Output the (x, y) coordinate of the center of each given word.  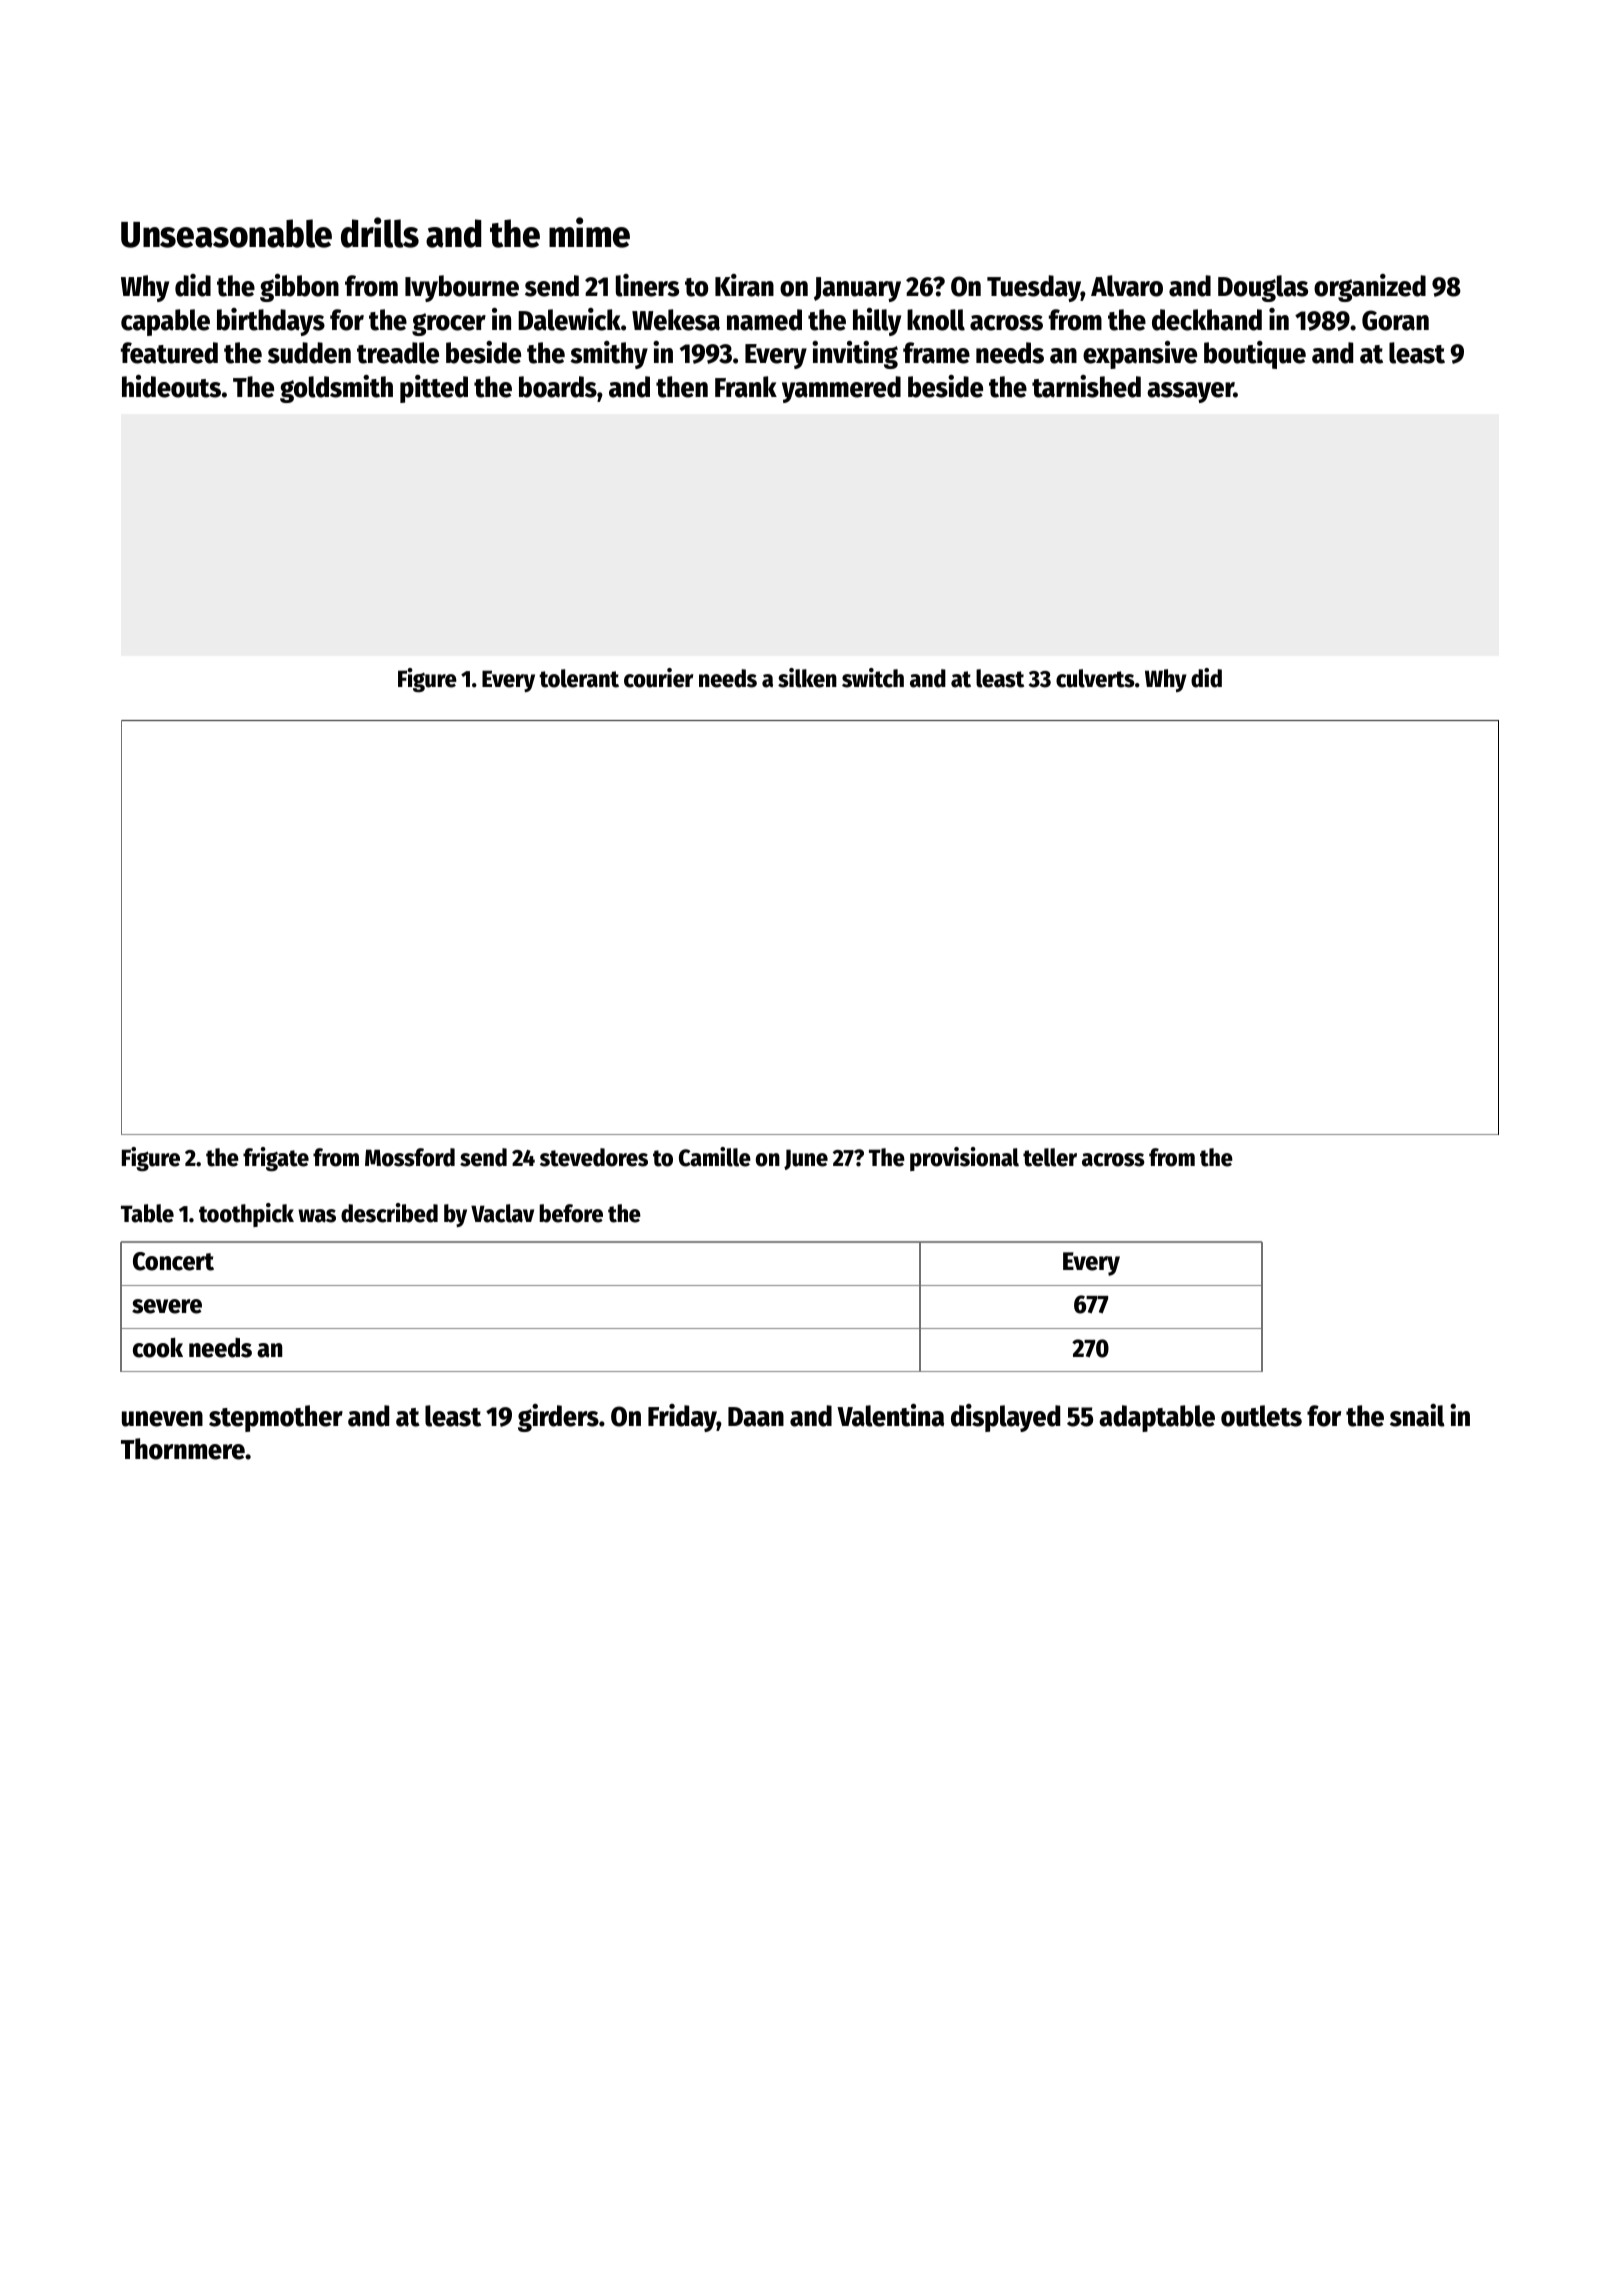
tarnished (1086, 386)
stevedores (594, 1157)
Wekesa (676, 320)
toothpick (246, 1215)
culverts (1095, 678)
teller (1050, 1157)
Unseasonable (226, 233)
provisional (964, 1159)
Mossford (410, 1157)
